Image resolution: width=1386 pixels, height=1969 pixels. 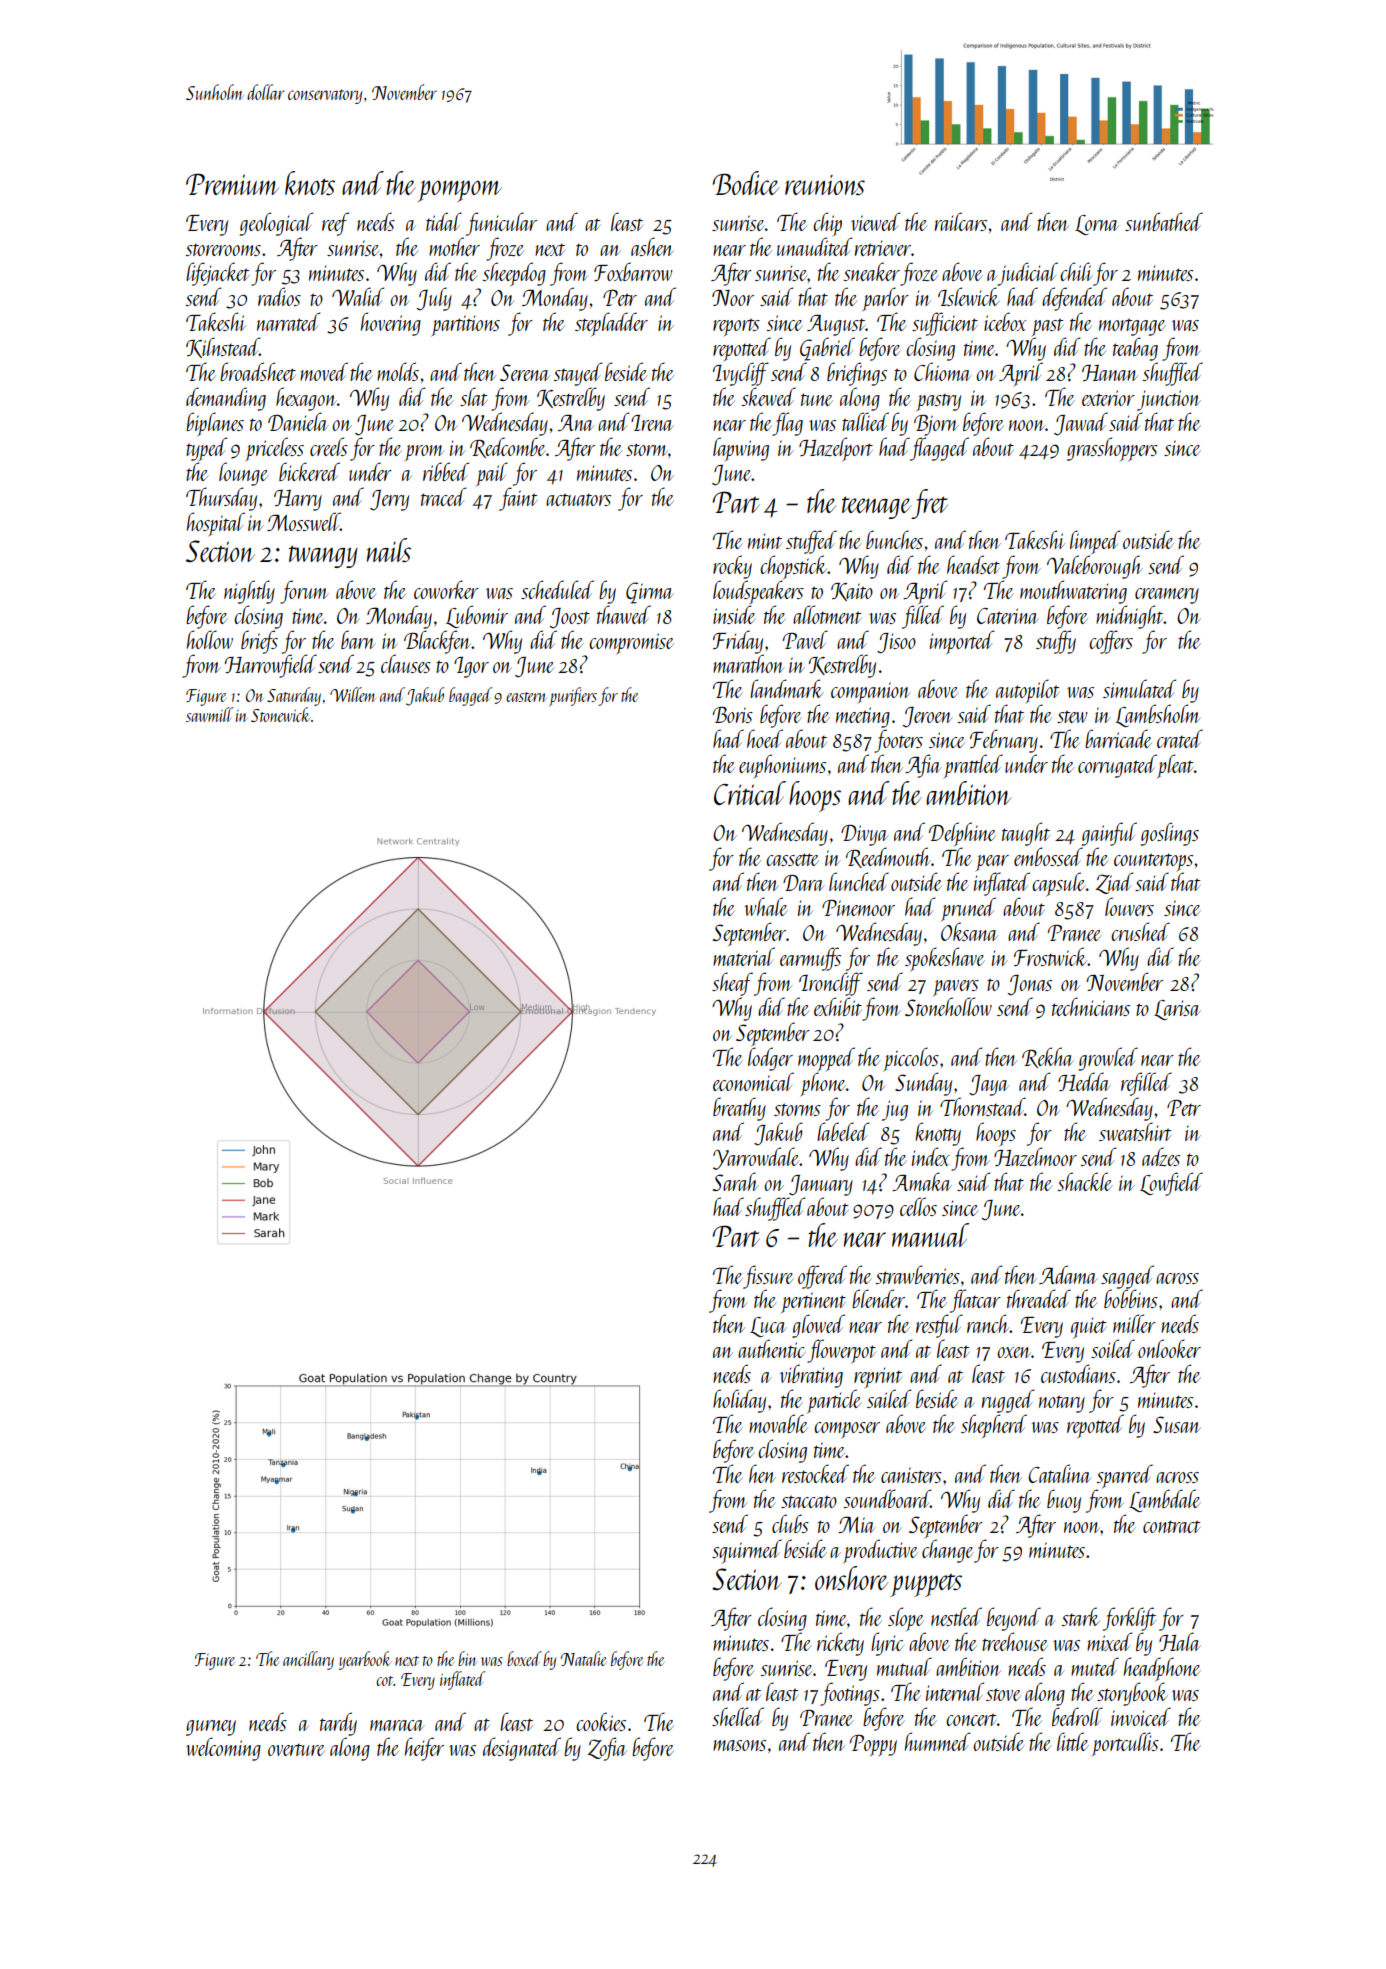 What do you see at coordinates (223, 250) in the screenshot?
I see `storerooms` at bounding box center [223, 250].
